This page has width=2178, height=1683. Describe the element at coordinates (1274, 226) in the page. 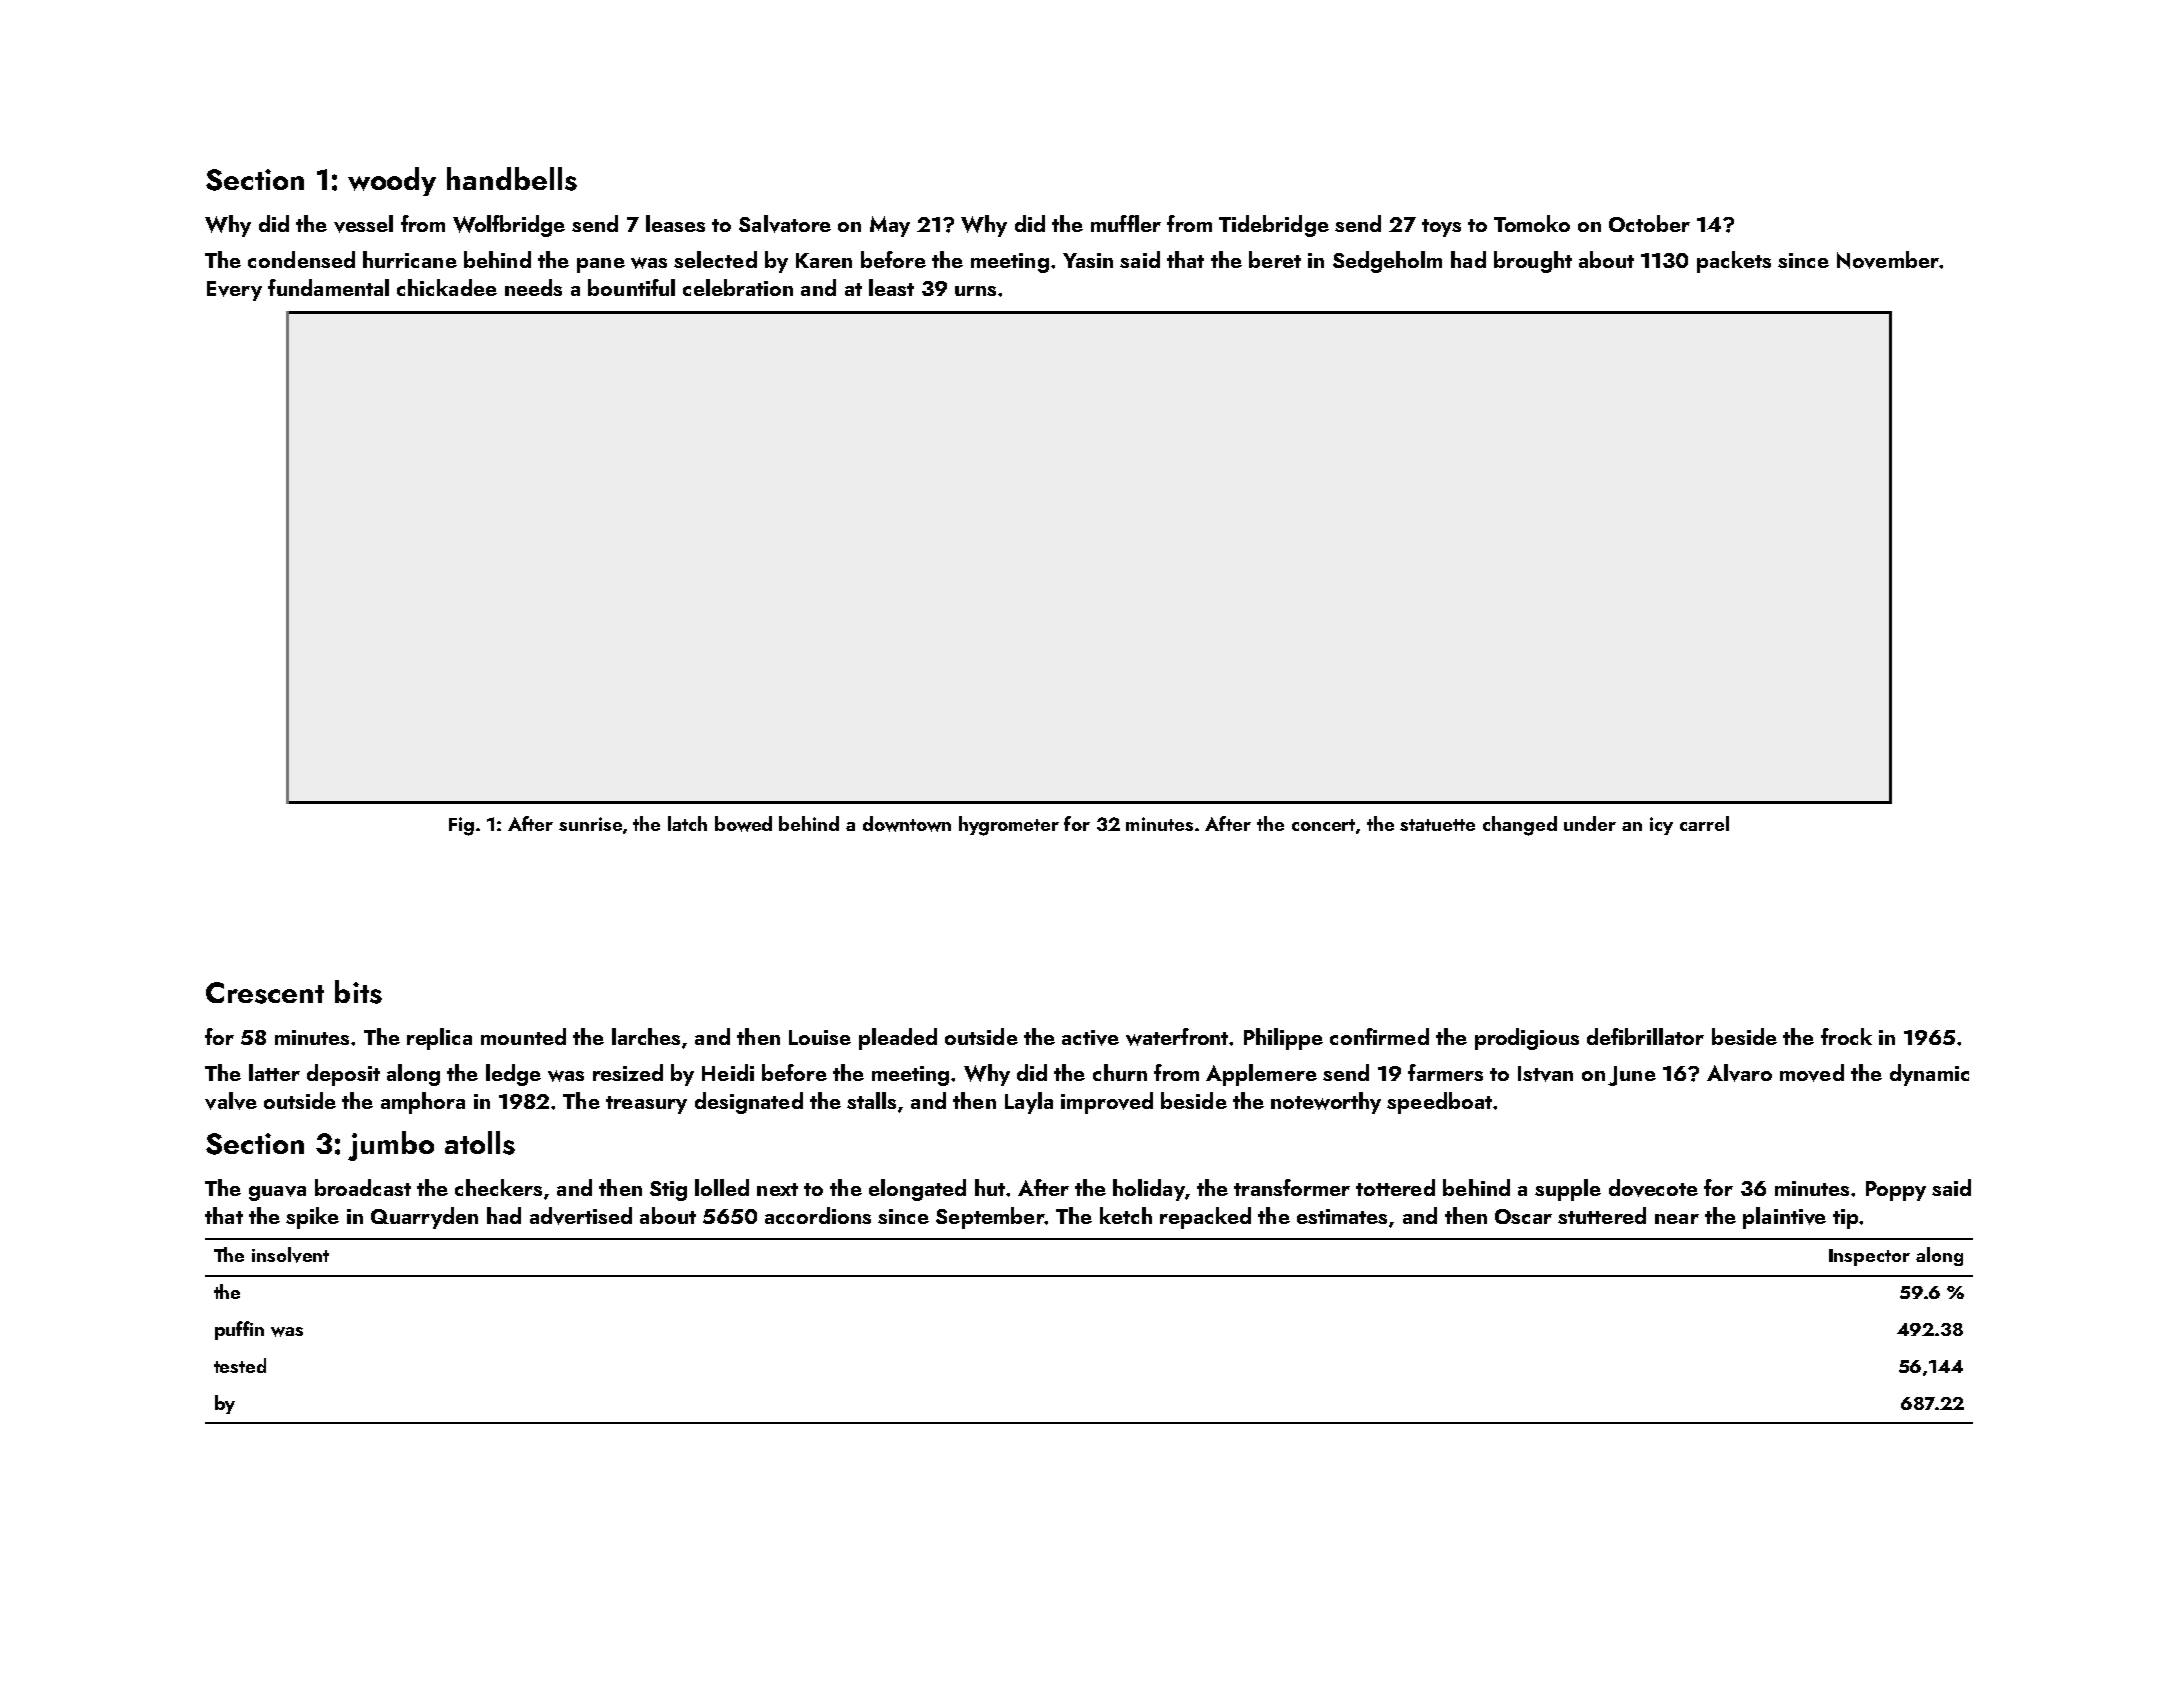

I see `Tidebridge` at that location.
